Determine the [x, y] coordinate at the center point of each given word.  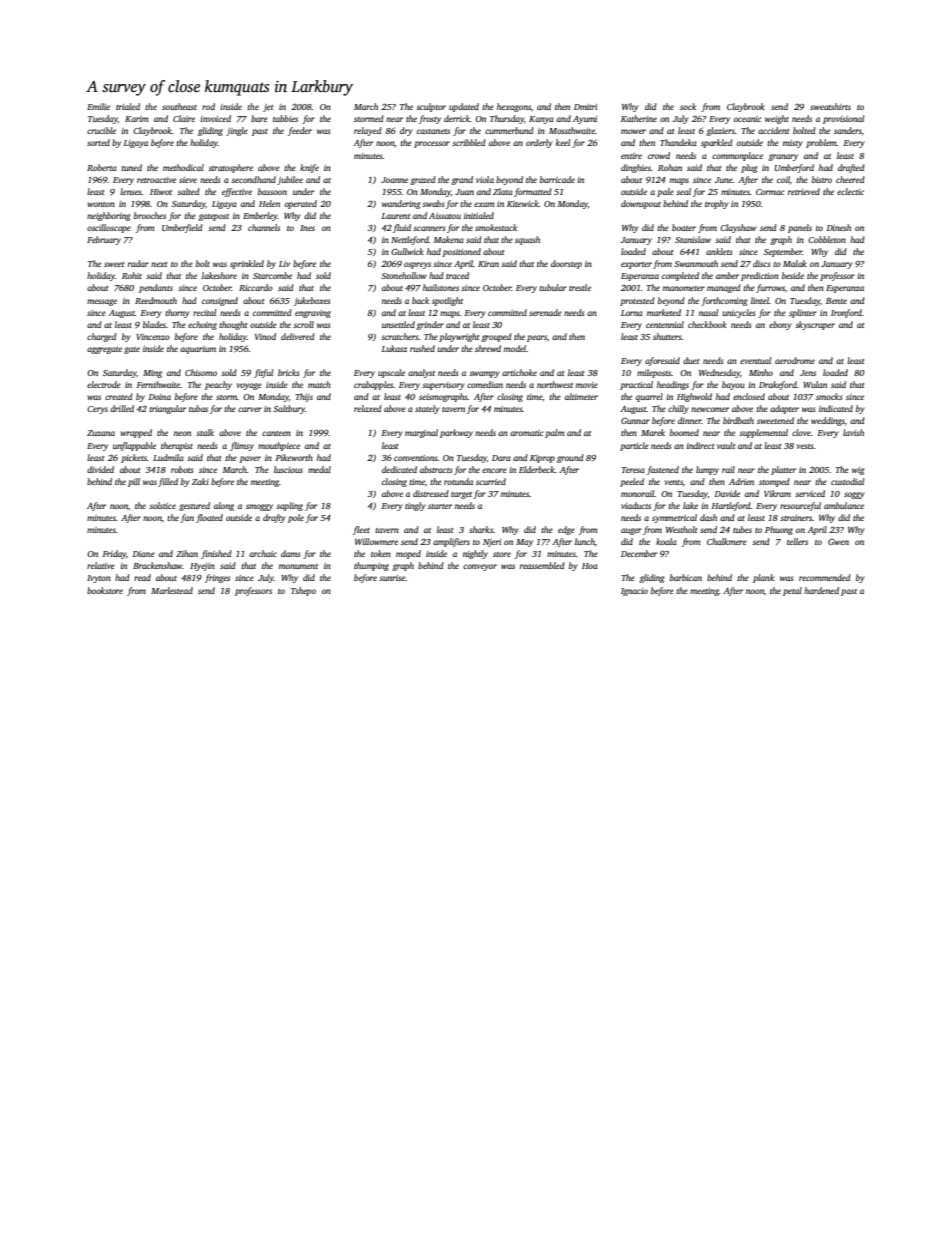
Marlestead [172, 590]
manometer [684, 288]
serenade [545, 312]
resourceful [800, 506]
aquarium [198, 350]
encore [494, 470]
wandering [401, 204]
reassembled [542, 565]
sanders [848, 130]
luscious [288, 469]
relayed [368, 131]
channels [264, 227]
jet [268, 108]
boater [684, 227]
